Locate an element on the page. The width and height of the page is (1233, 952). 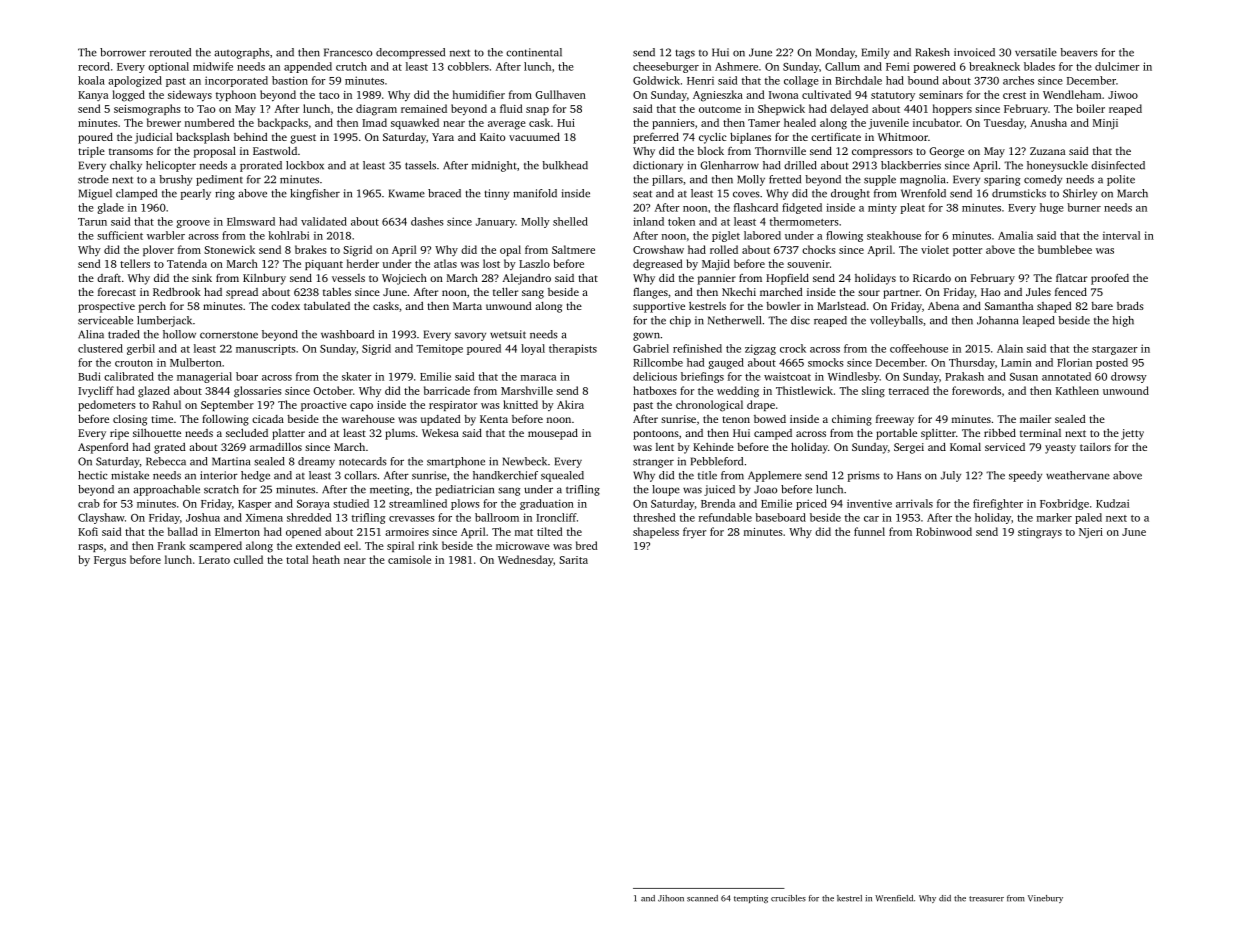
continental is located at coordinates (534, 52).
